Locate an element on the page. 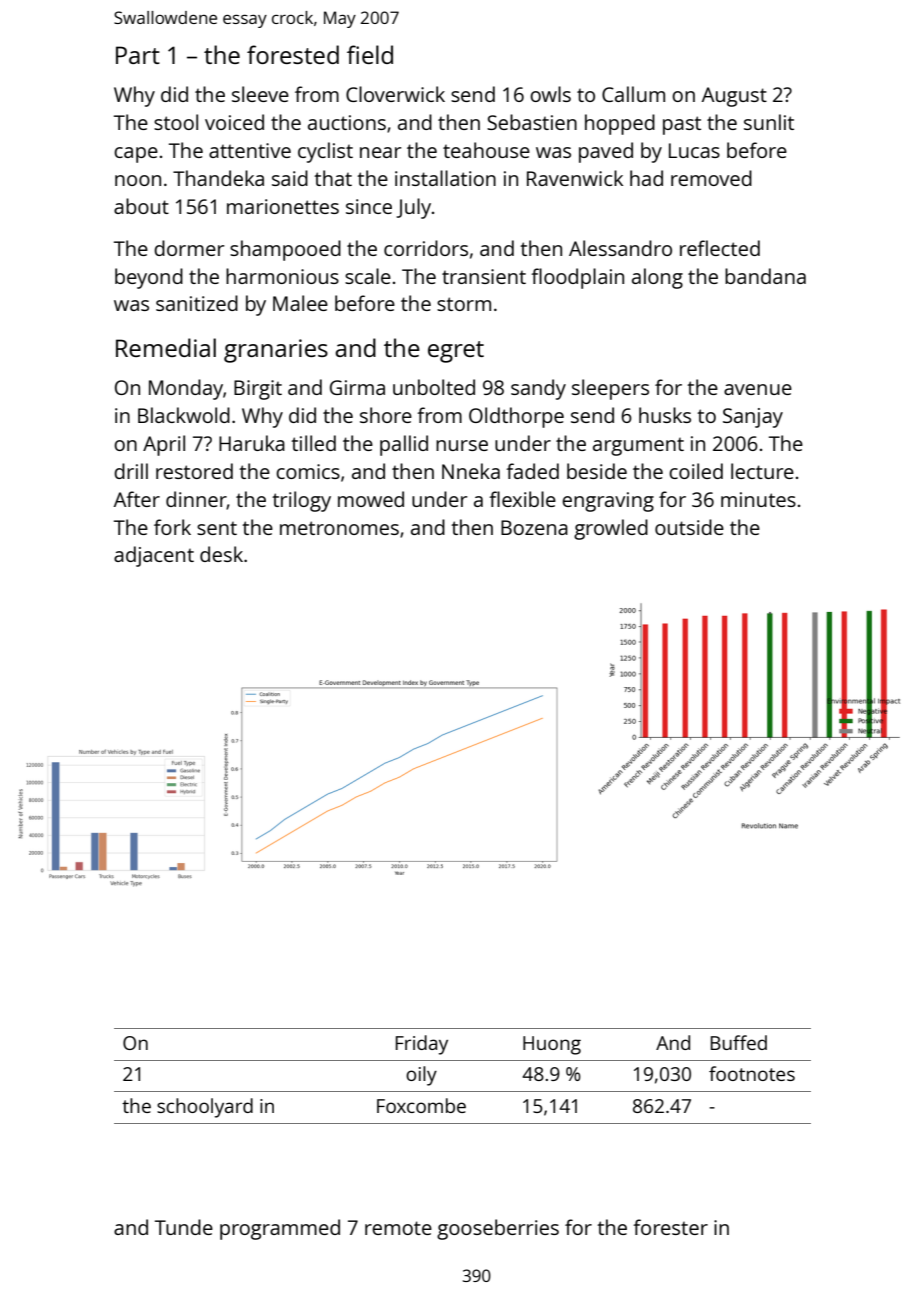 This page has height=1308, width=924. removed is located at coordinates (711, 178).
